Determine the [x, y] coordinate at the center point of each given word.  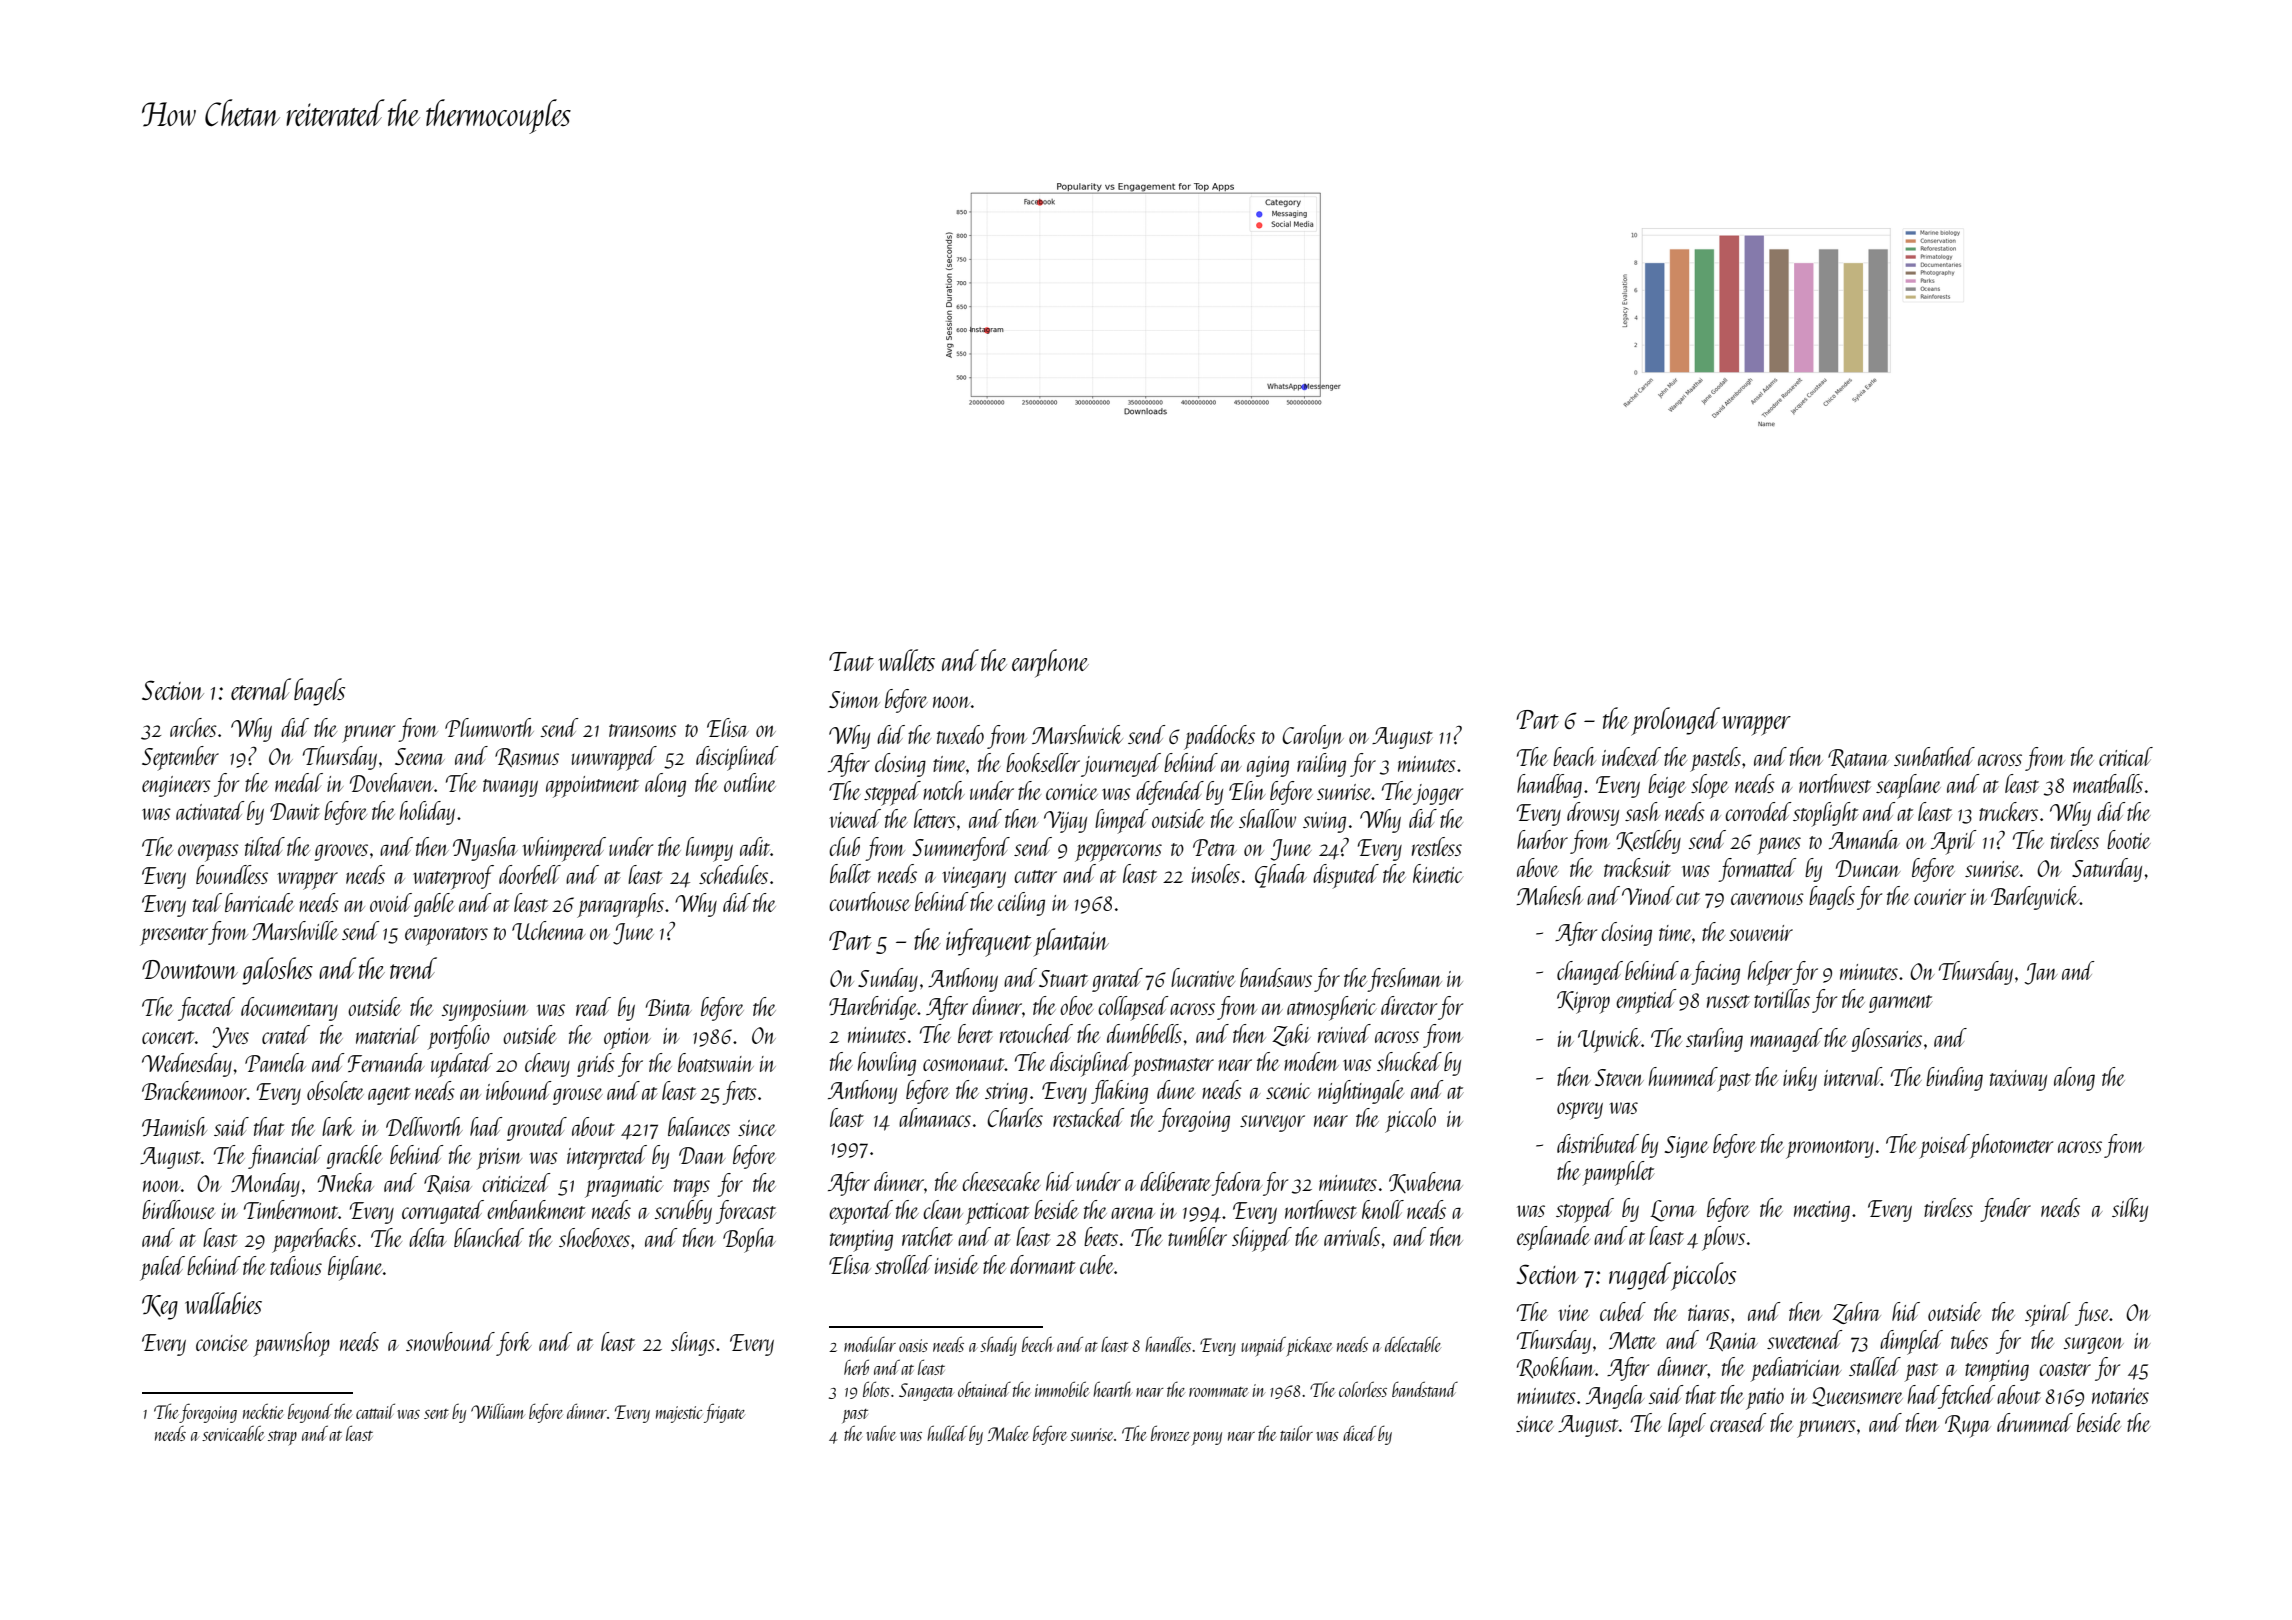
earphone [1050, 663]
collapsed [1133, 1008]
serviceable [233, 1433]
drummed [2035, 1422]
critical [2126, 756]
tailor [1296, 1433]
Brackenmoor [194, 1090]
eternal [261, 689]
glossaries [1886, 1040]
